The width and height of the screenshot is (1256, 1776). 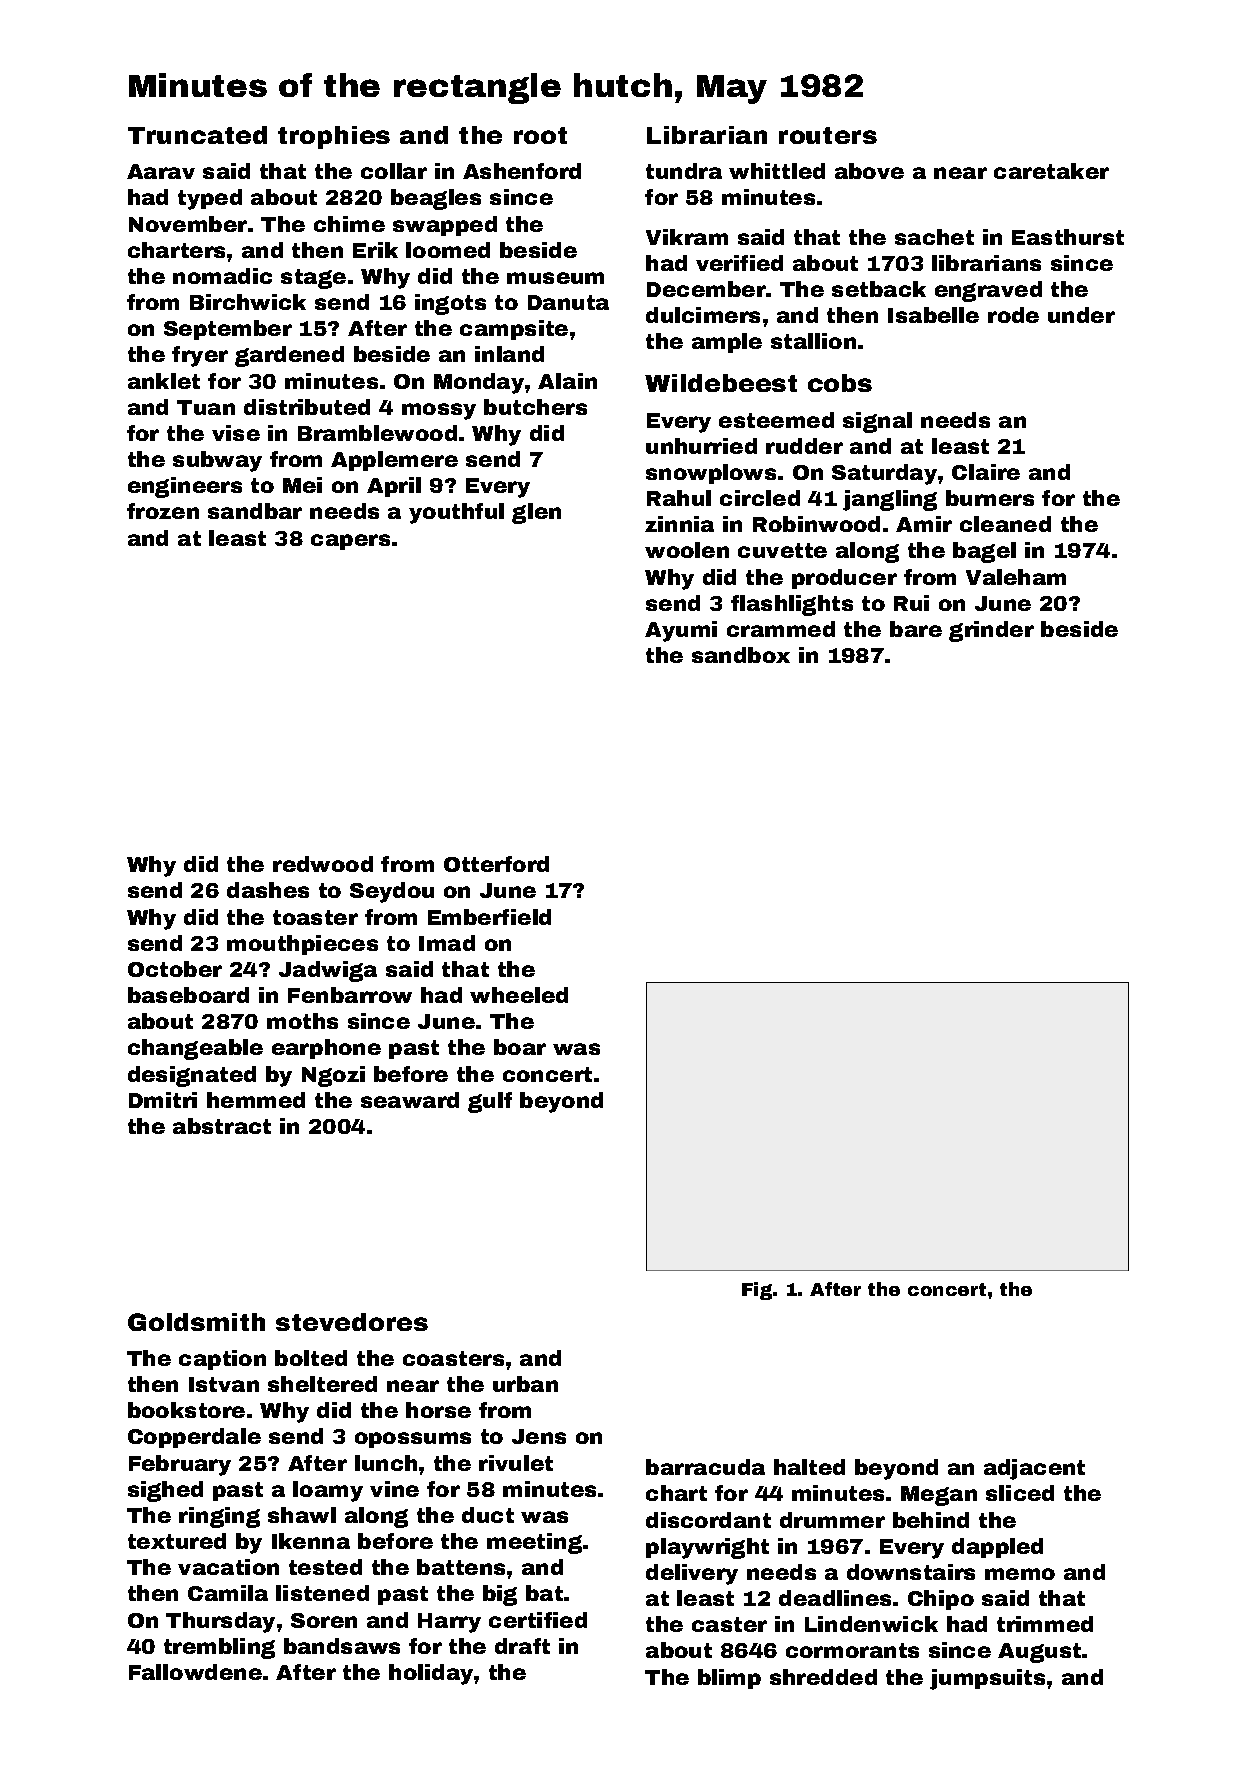 I want to click on trophies, so click(x=334, y=137).
